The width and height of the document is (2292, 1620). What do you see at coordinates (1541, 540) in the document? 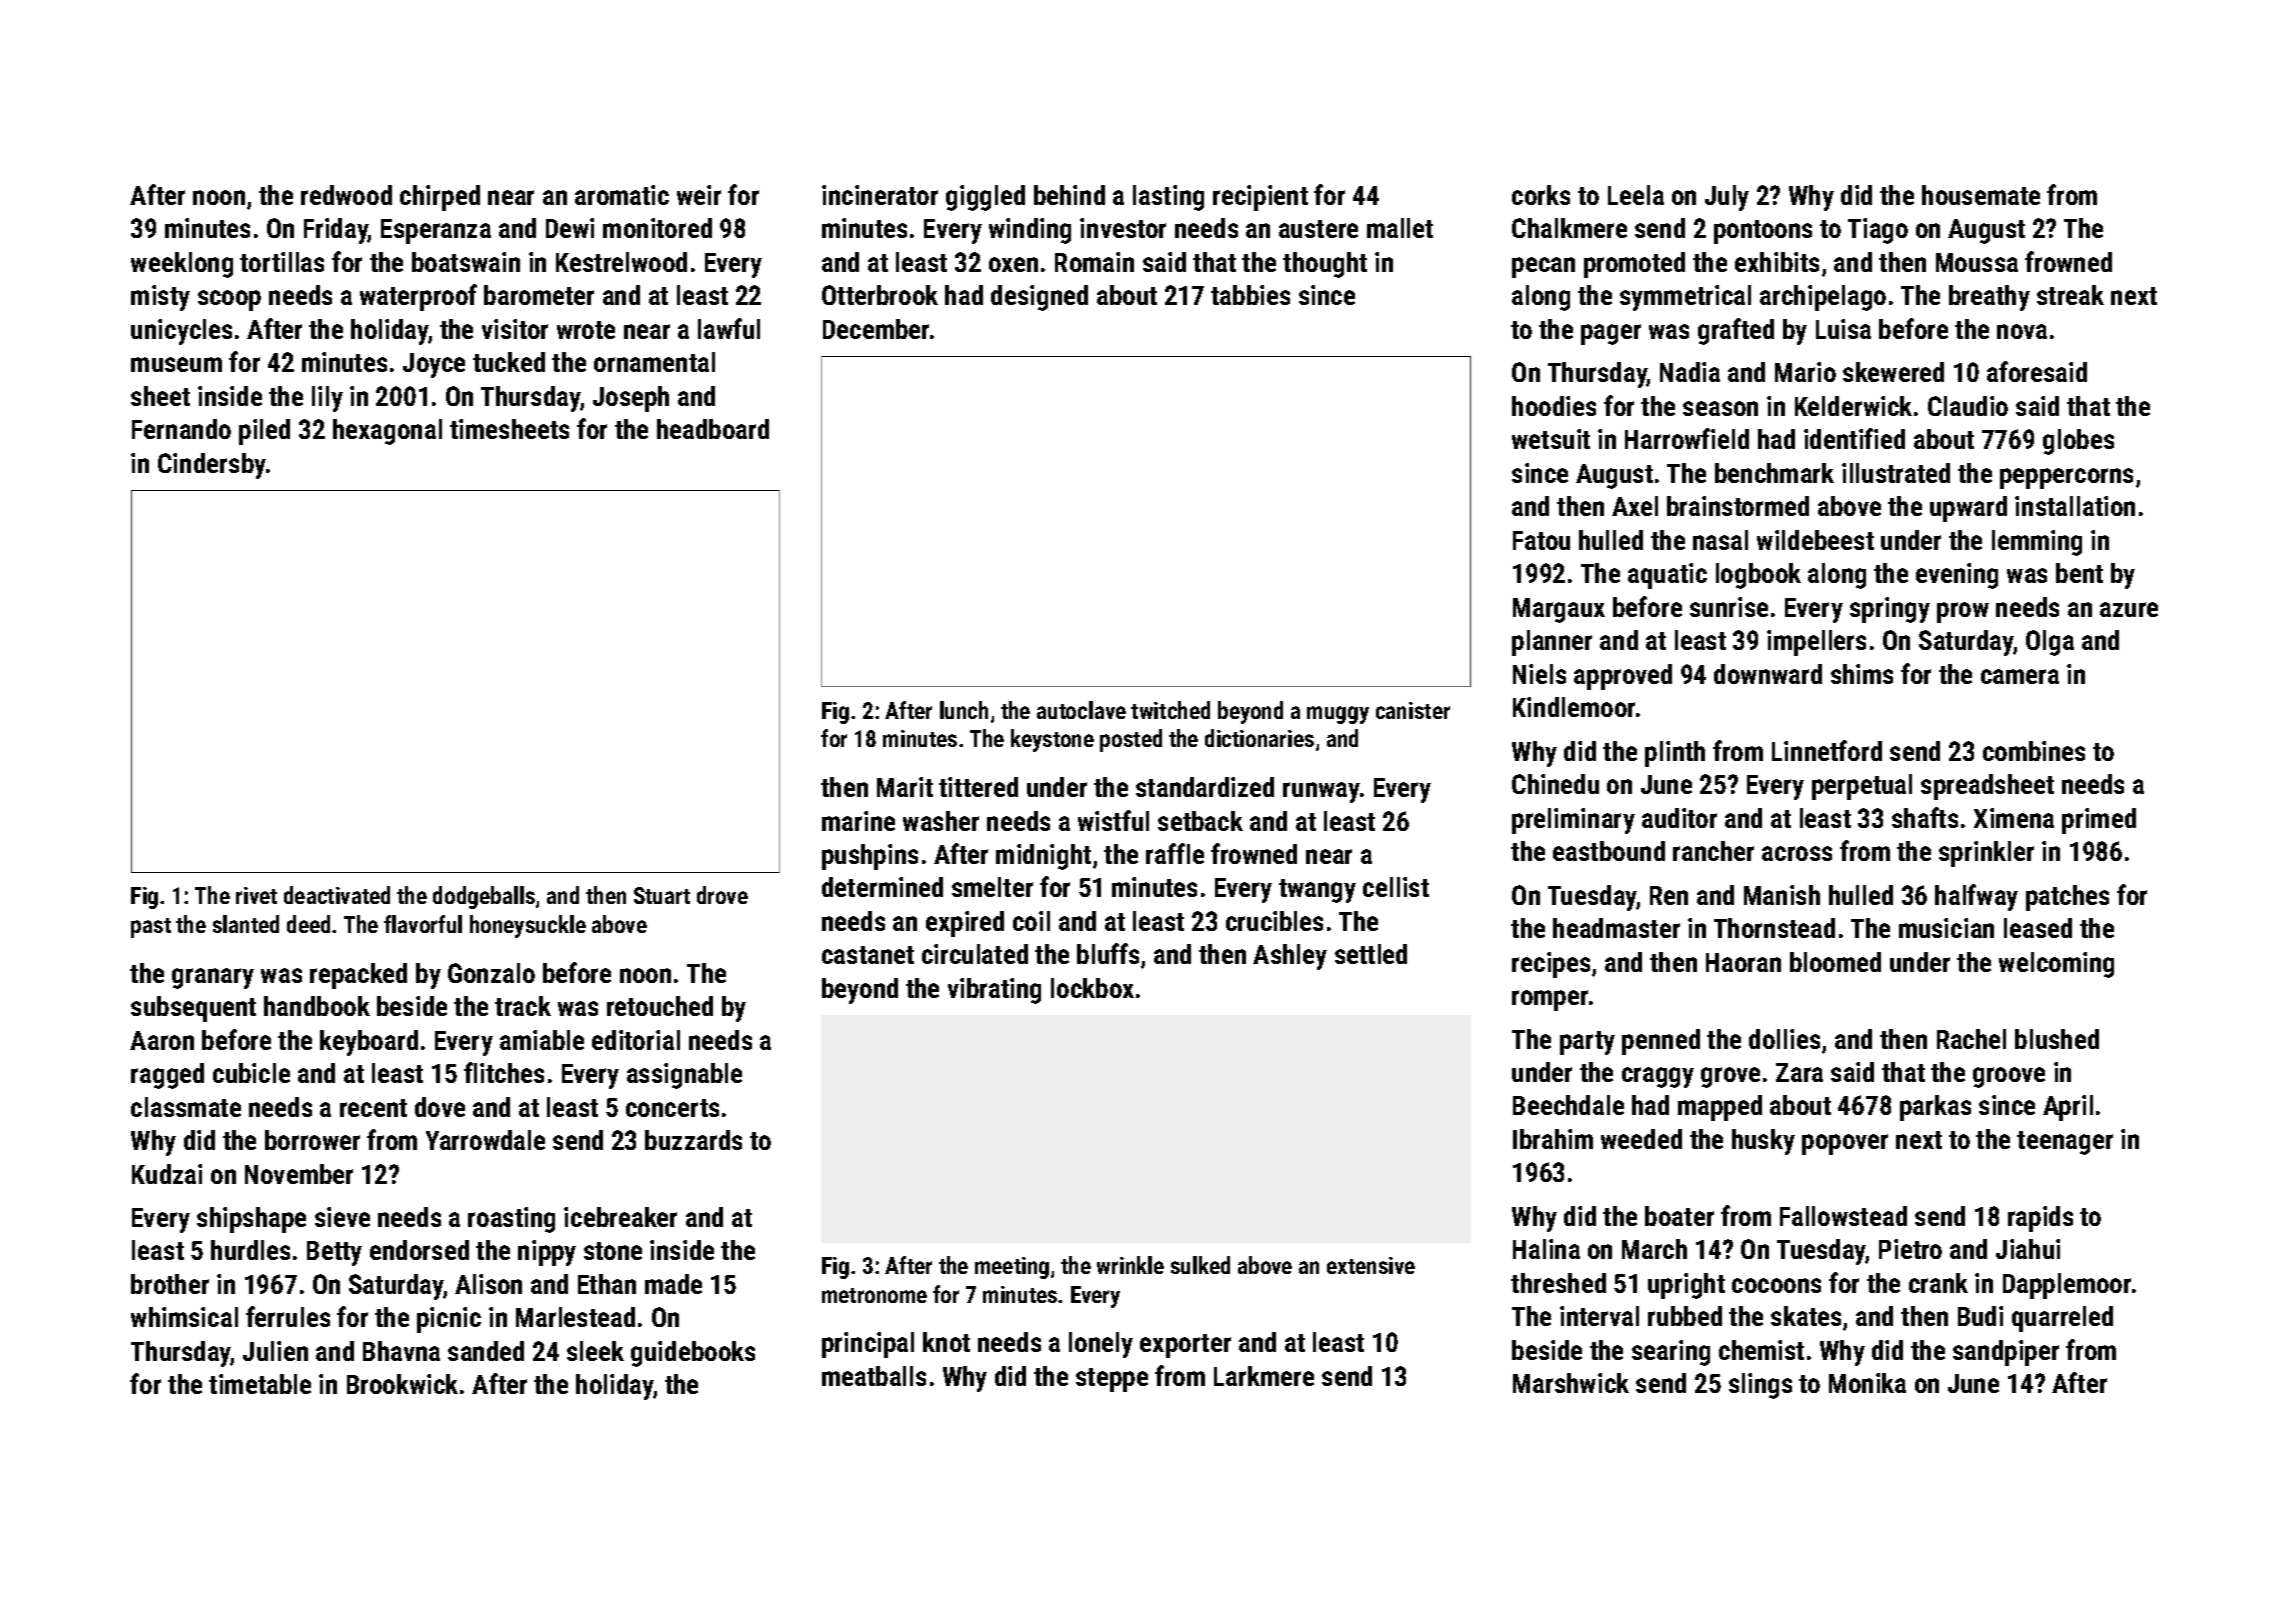
I see `Fatou` at bounding box center [1541, 540].
